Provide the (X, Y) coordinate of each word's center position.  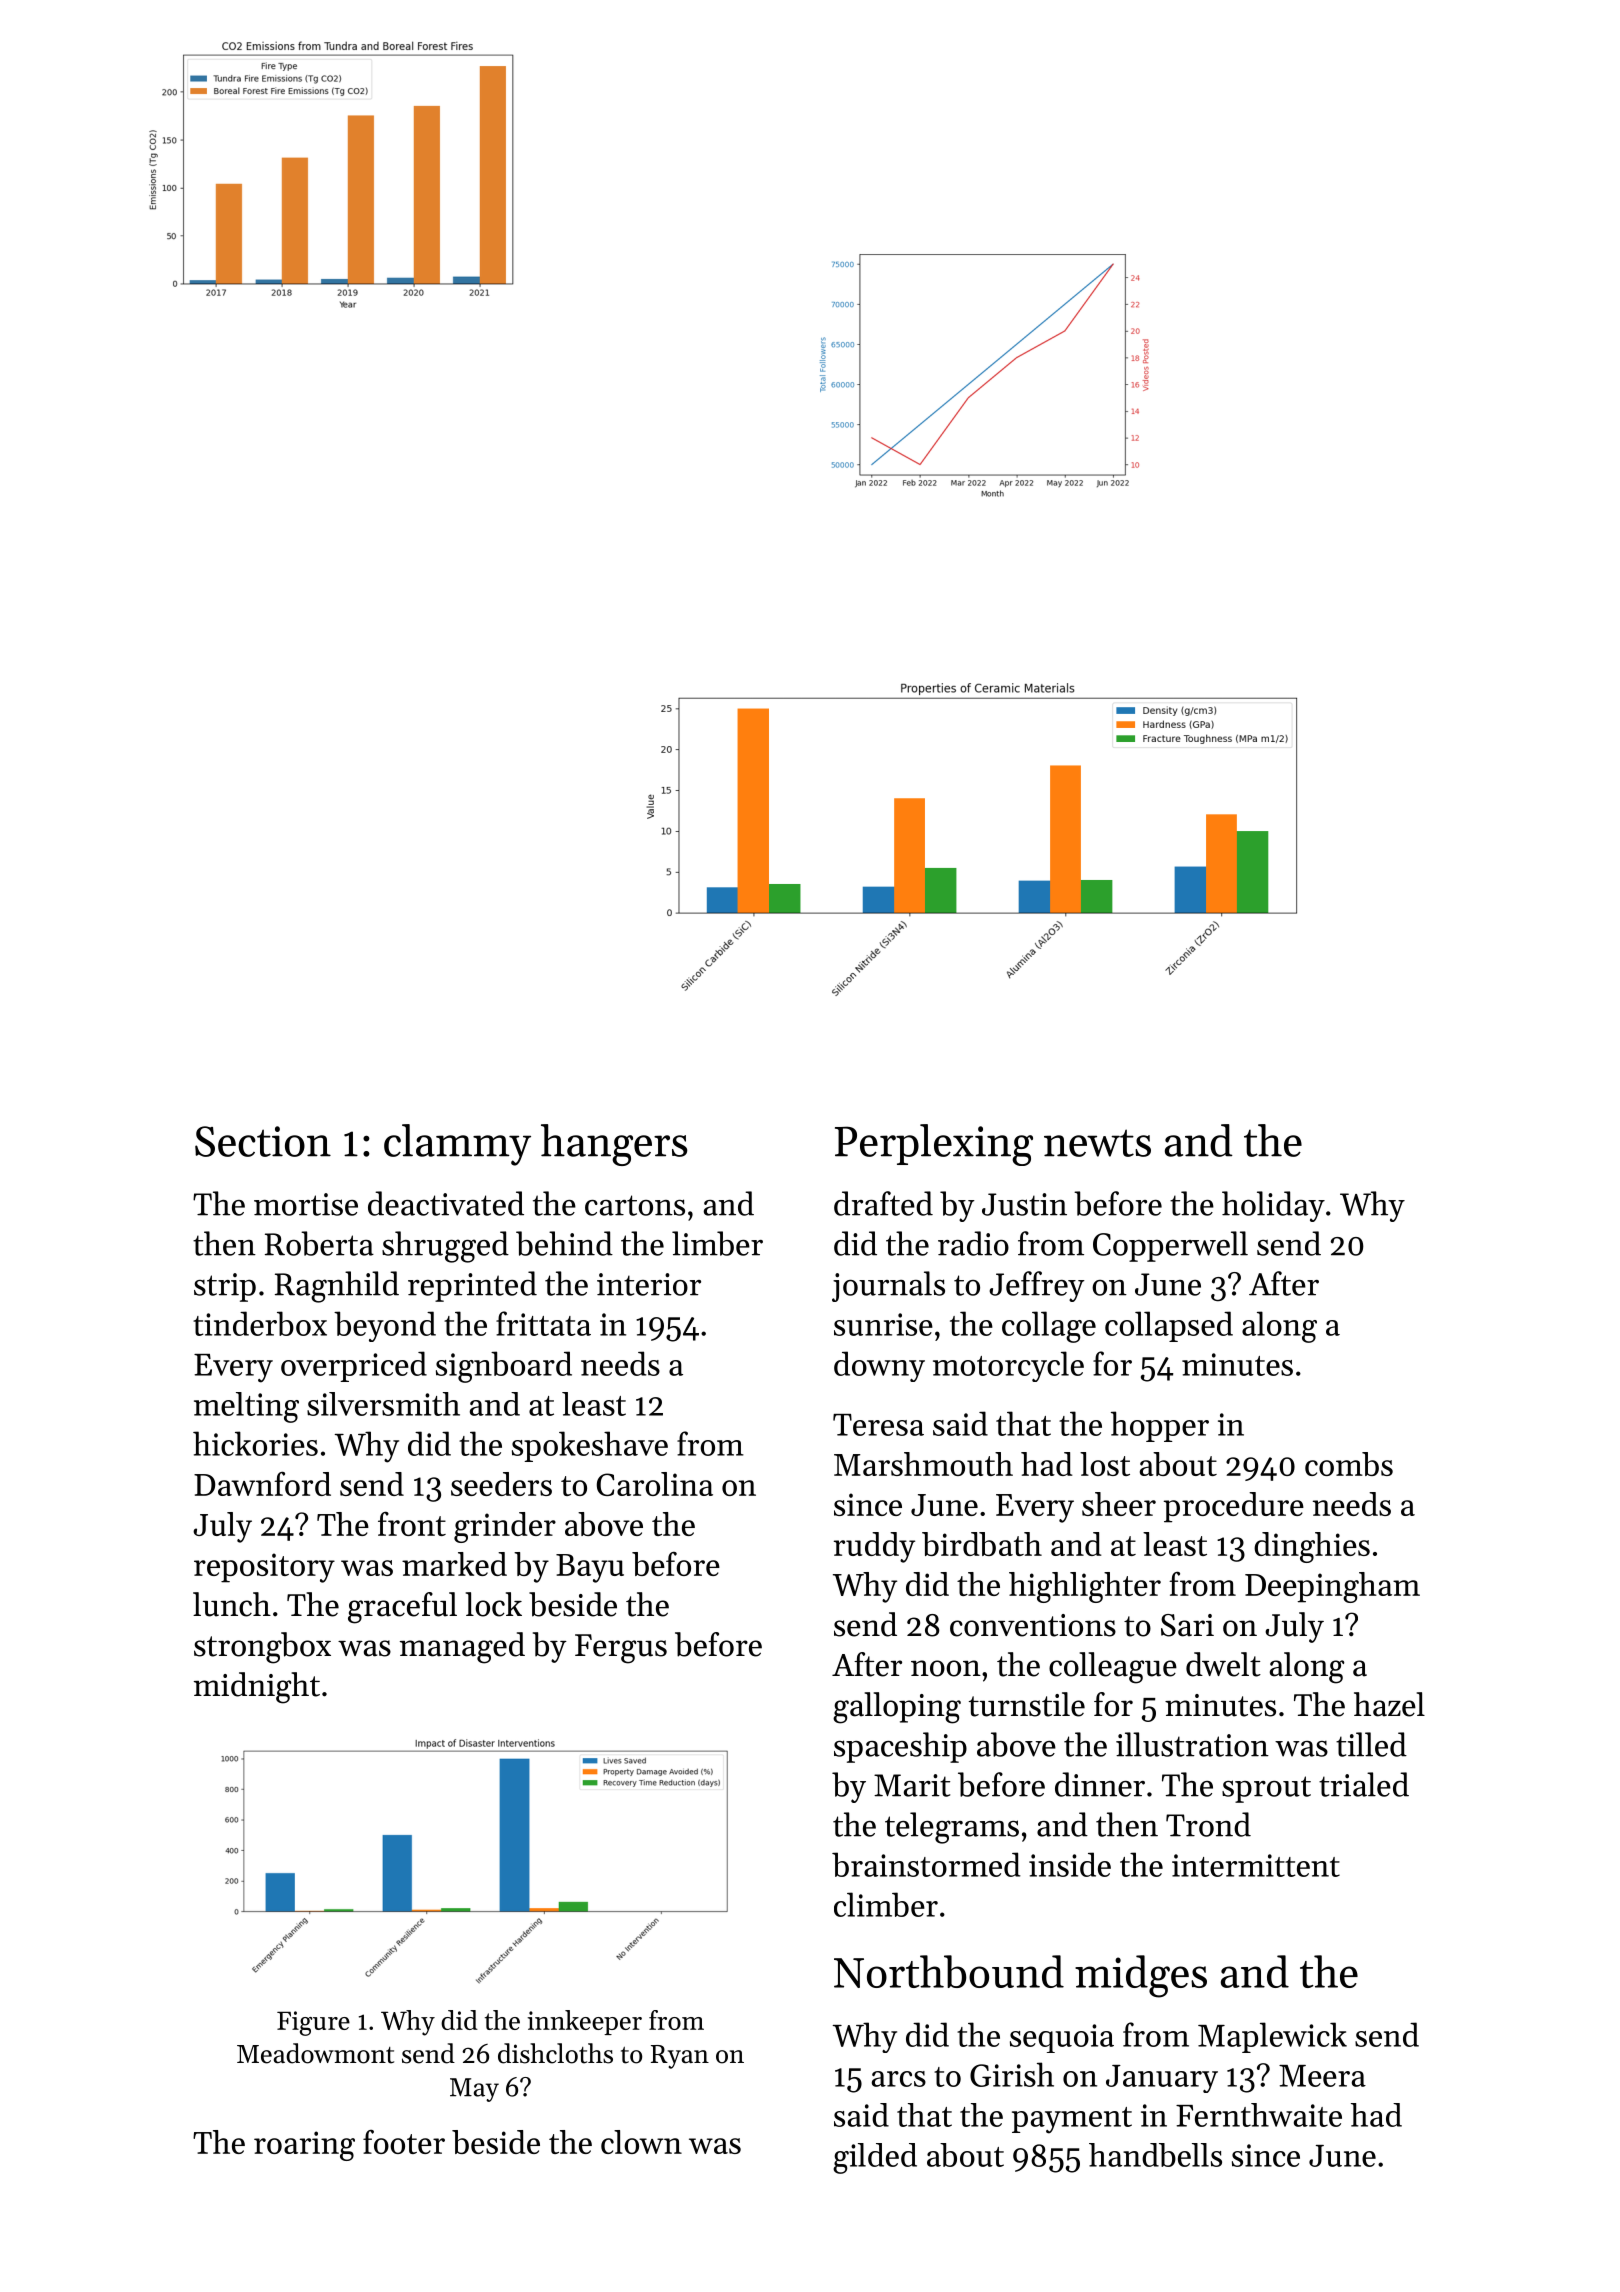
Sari (1187, 1625)
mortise (306, 1204)
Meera (1322, 2076)
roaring (304, 2146)
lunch (232, 1604)
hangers (614, 1145)
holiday (1273, 1206)
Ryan (680, 2057)
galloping (897, 1708)
